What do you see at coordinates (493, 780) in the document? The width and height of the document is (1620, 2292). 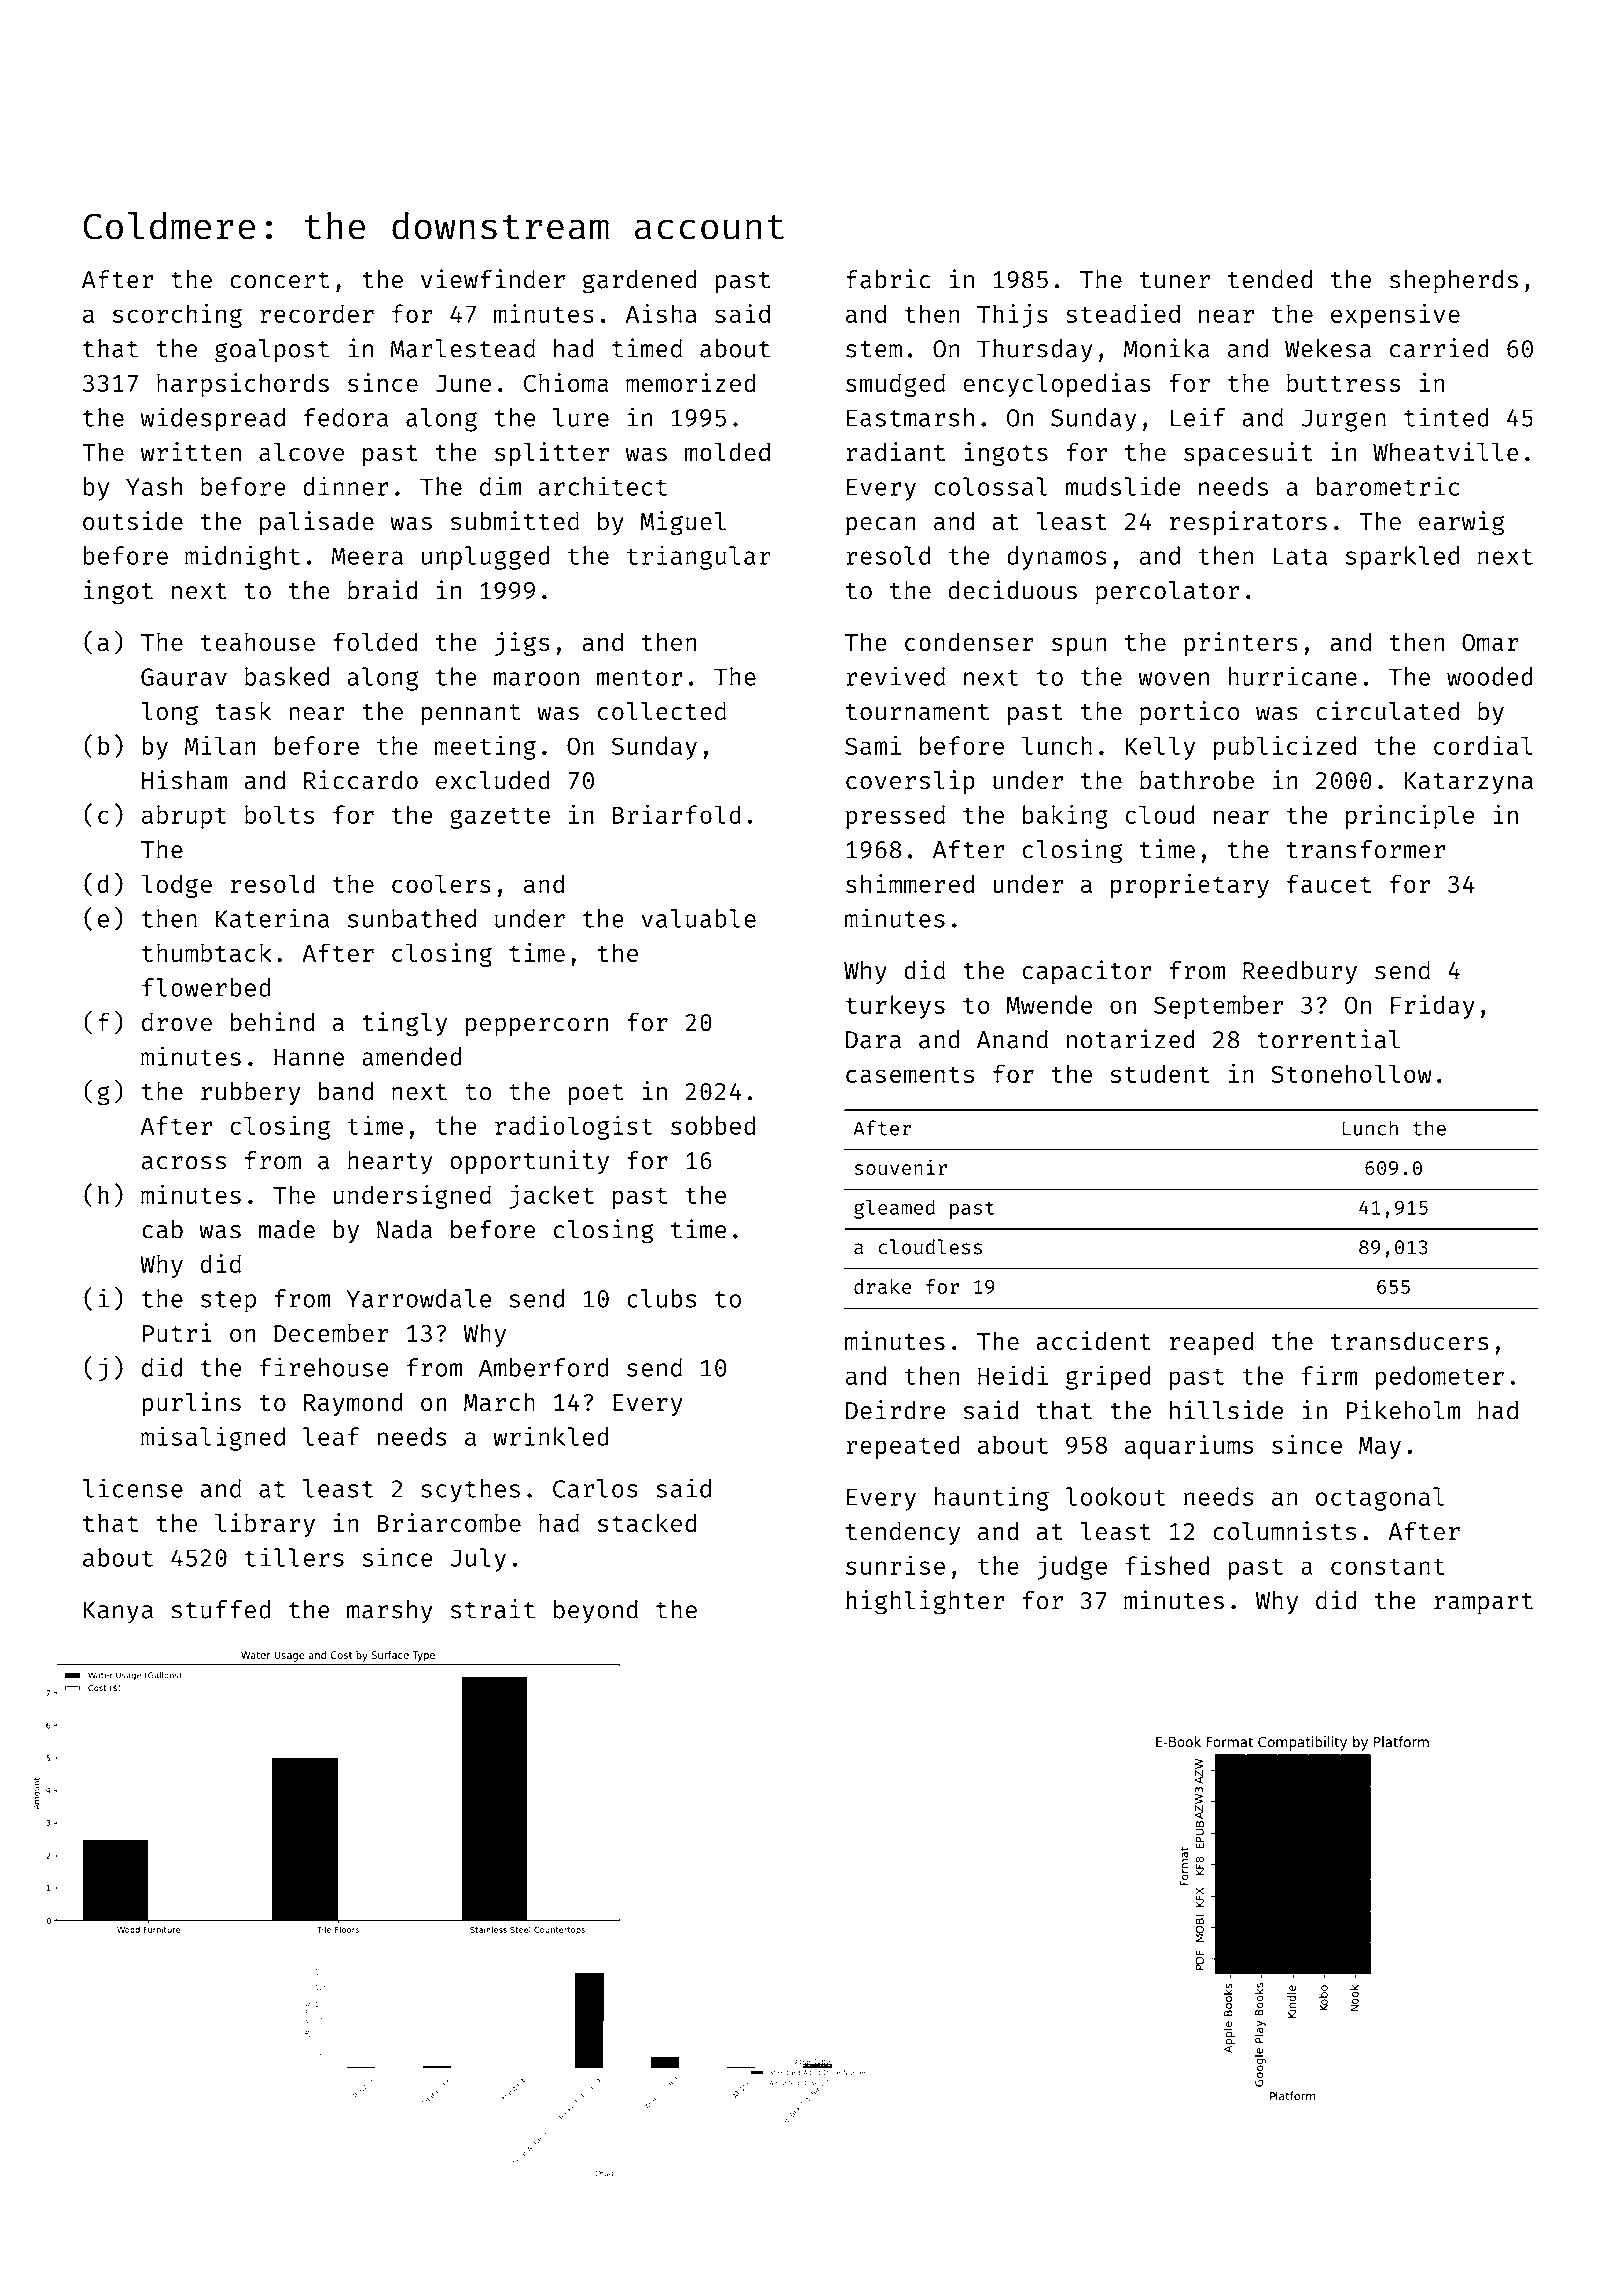 I see `excluded` at bounding box center [493, 780].
